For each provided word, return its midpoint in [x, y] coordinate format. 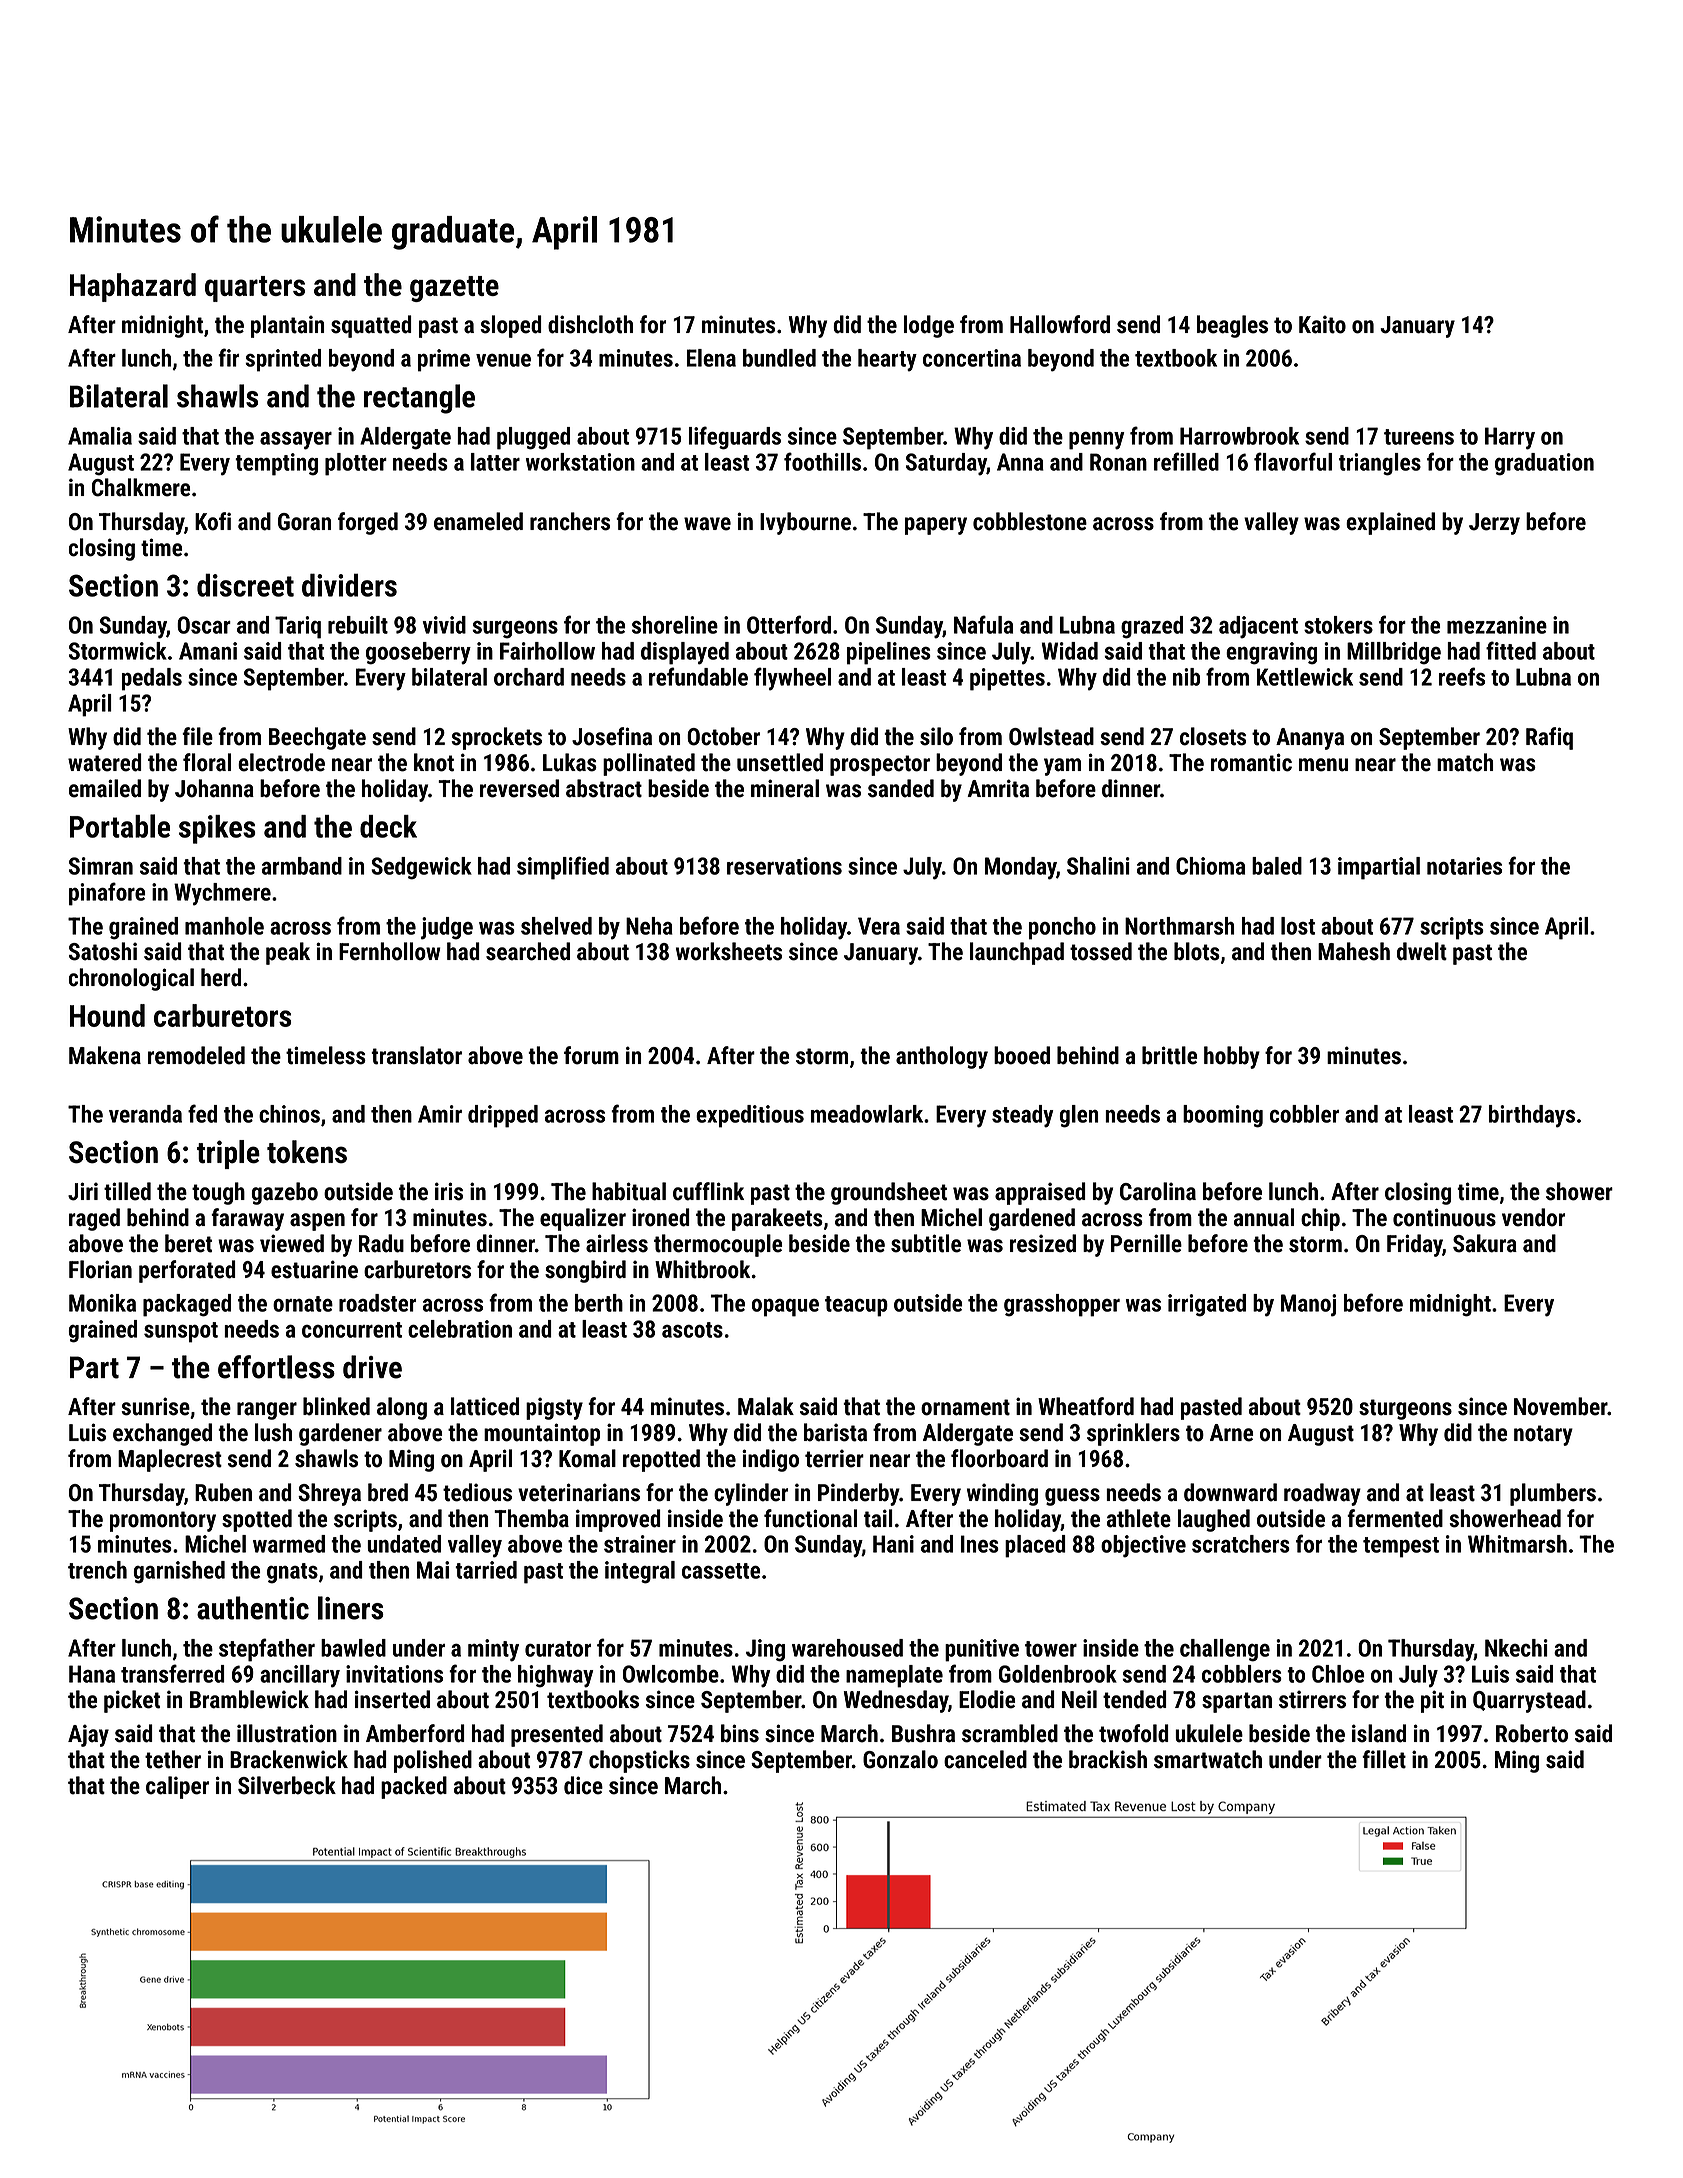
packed [414, 1787]
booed [1022, 1055]
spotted [257, 1520]
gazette [454, 289]
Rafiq [1549, 738]
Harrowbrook [1239, 436]
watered [105, 762]
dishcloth [590, 324]
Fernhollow [390, 951]
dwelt [1422, 951]
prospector [880, 765]
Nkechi [1516, 1648]
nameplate [894, 1676]
